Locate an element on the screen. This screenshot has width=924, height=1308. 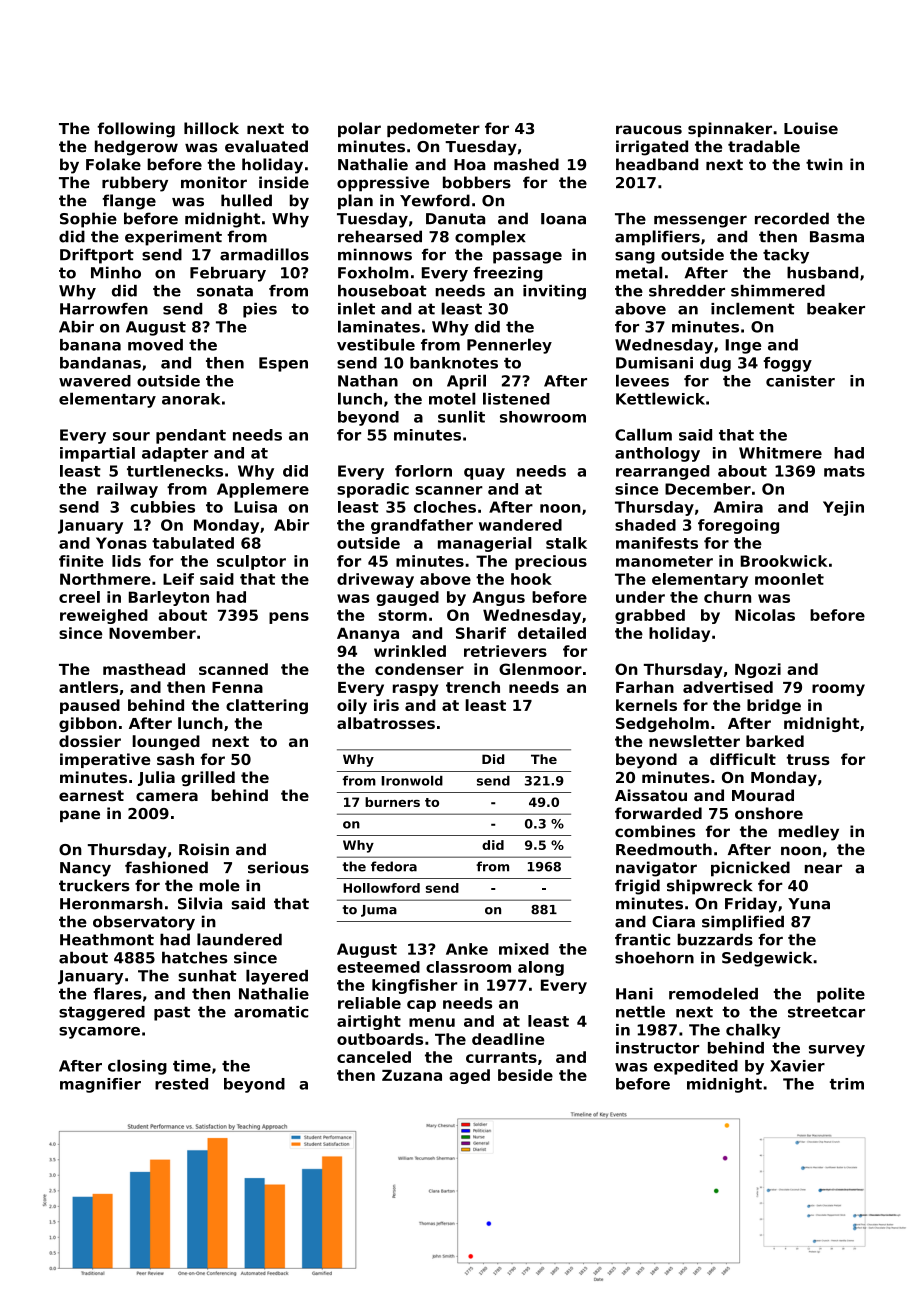
evaluated is located at coordinates (266, 146).
